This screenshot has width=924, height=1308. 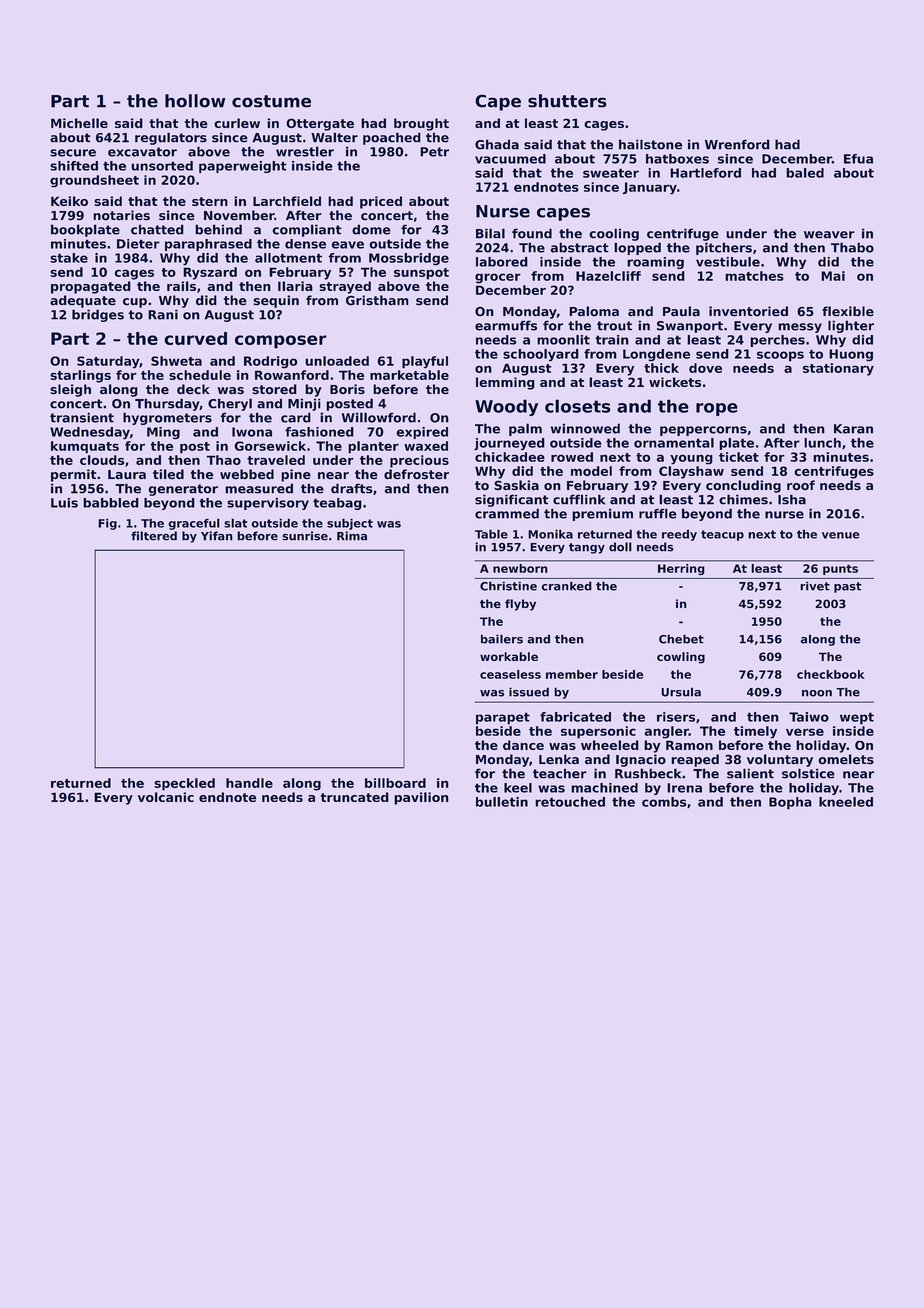 What do you see at coordinates (381, 202) in the screenshot?
I see `priced` at bounding box center [381, 202].
